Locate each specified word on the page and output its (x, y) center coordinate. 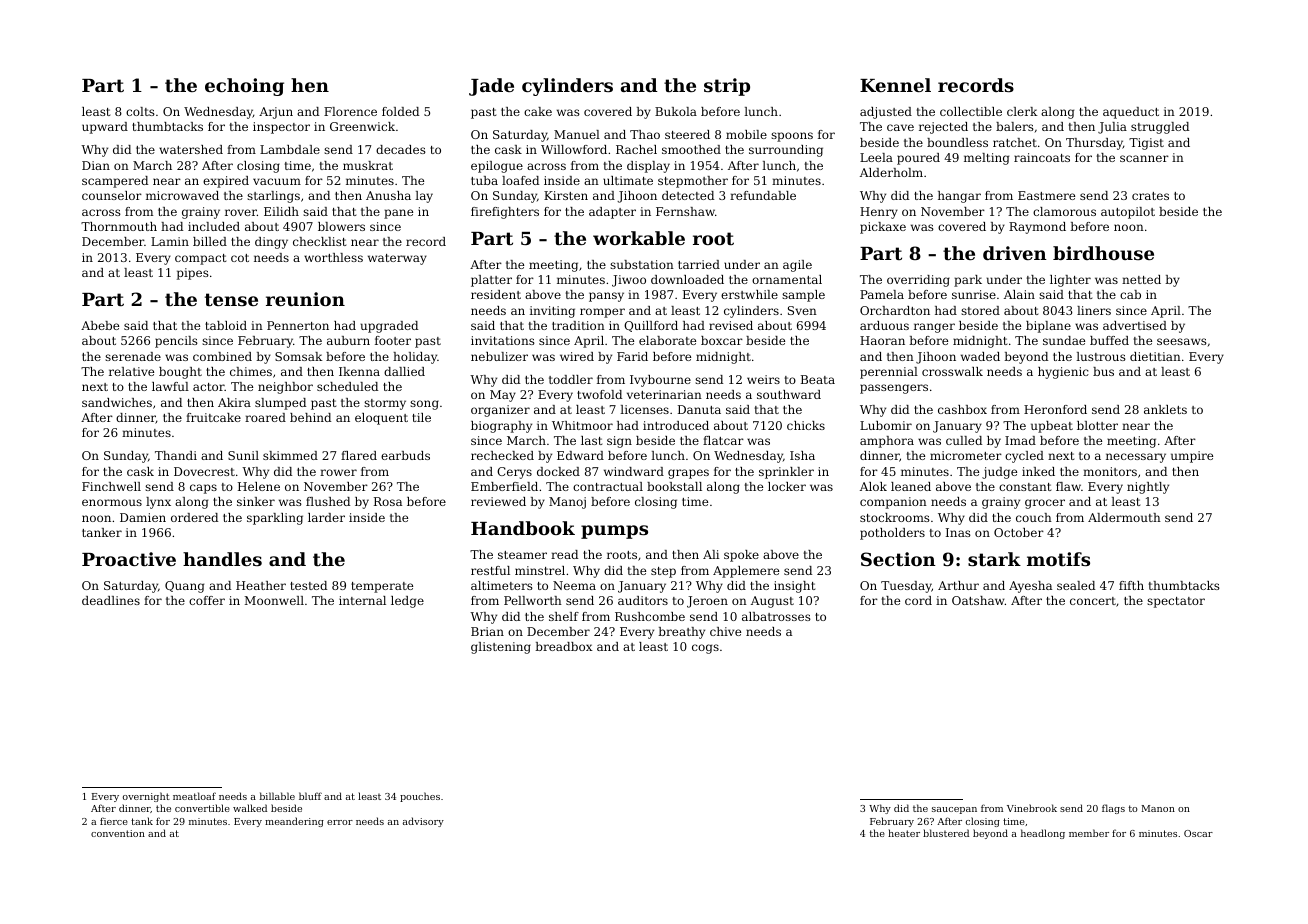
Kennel (895, 85)
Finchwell (111, 486)
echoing (244, 87)
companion (893, 503)
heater (904, 833)
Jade (491, 87)
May (503, 396)
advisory (423, 822)
